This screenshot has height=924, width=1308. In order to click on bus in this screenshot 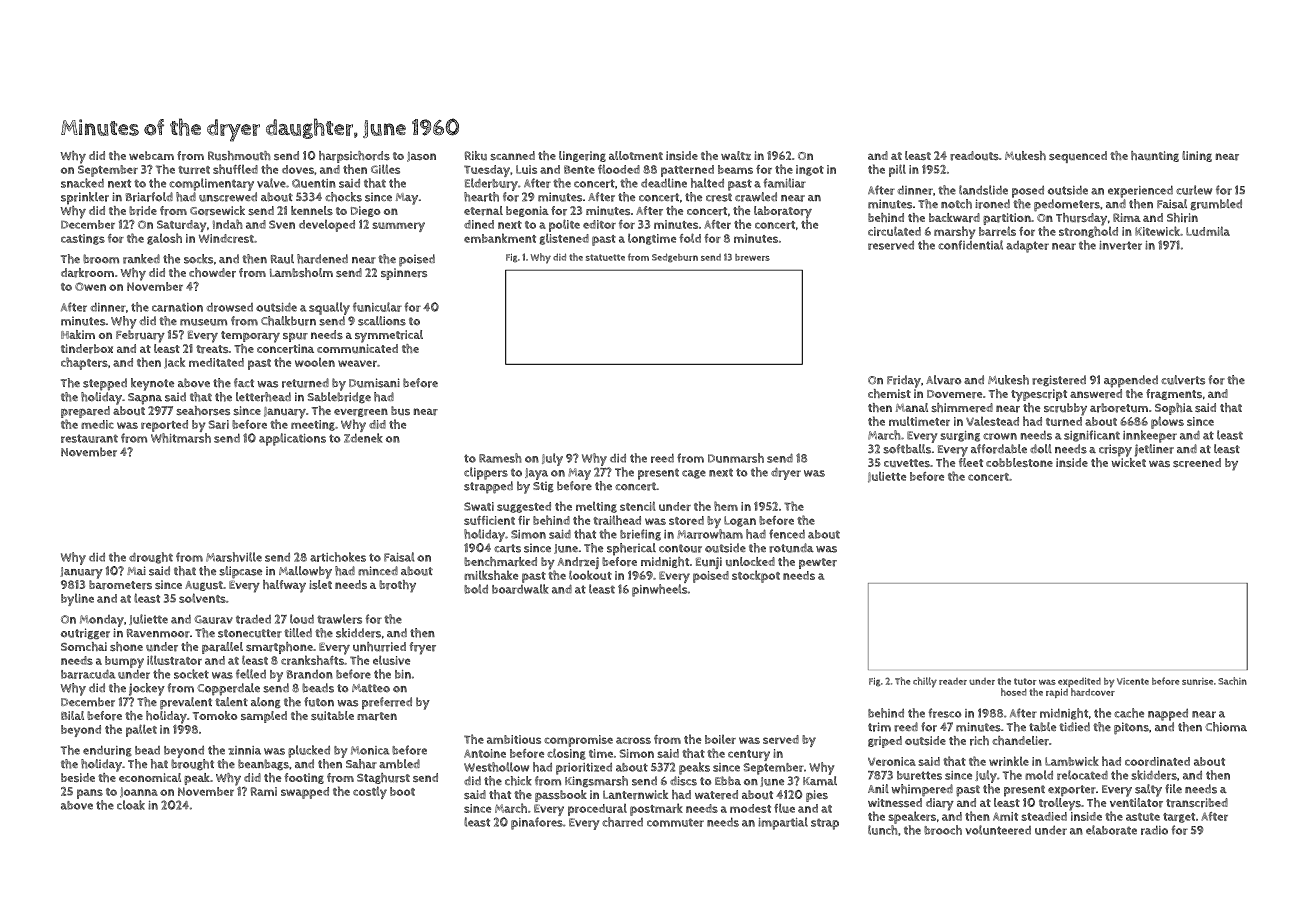, I will do `click(400, 410)`.
